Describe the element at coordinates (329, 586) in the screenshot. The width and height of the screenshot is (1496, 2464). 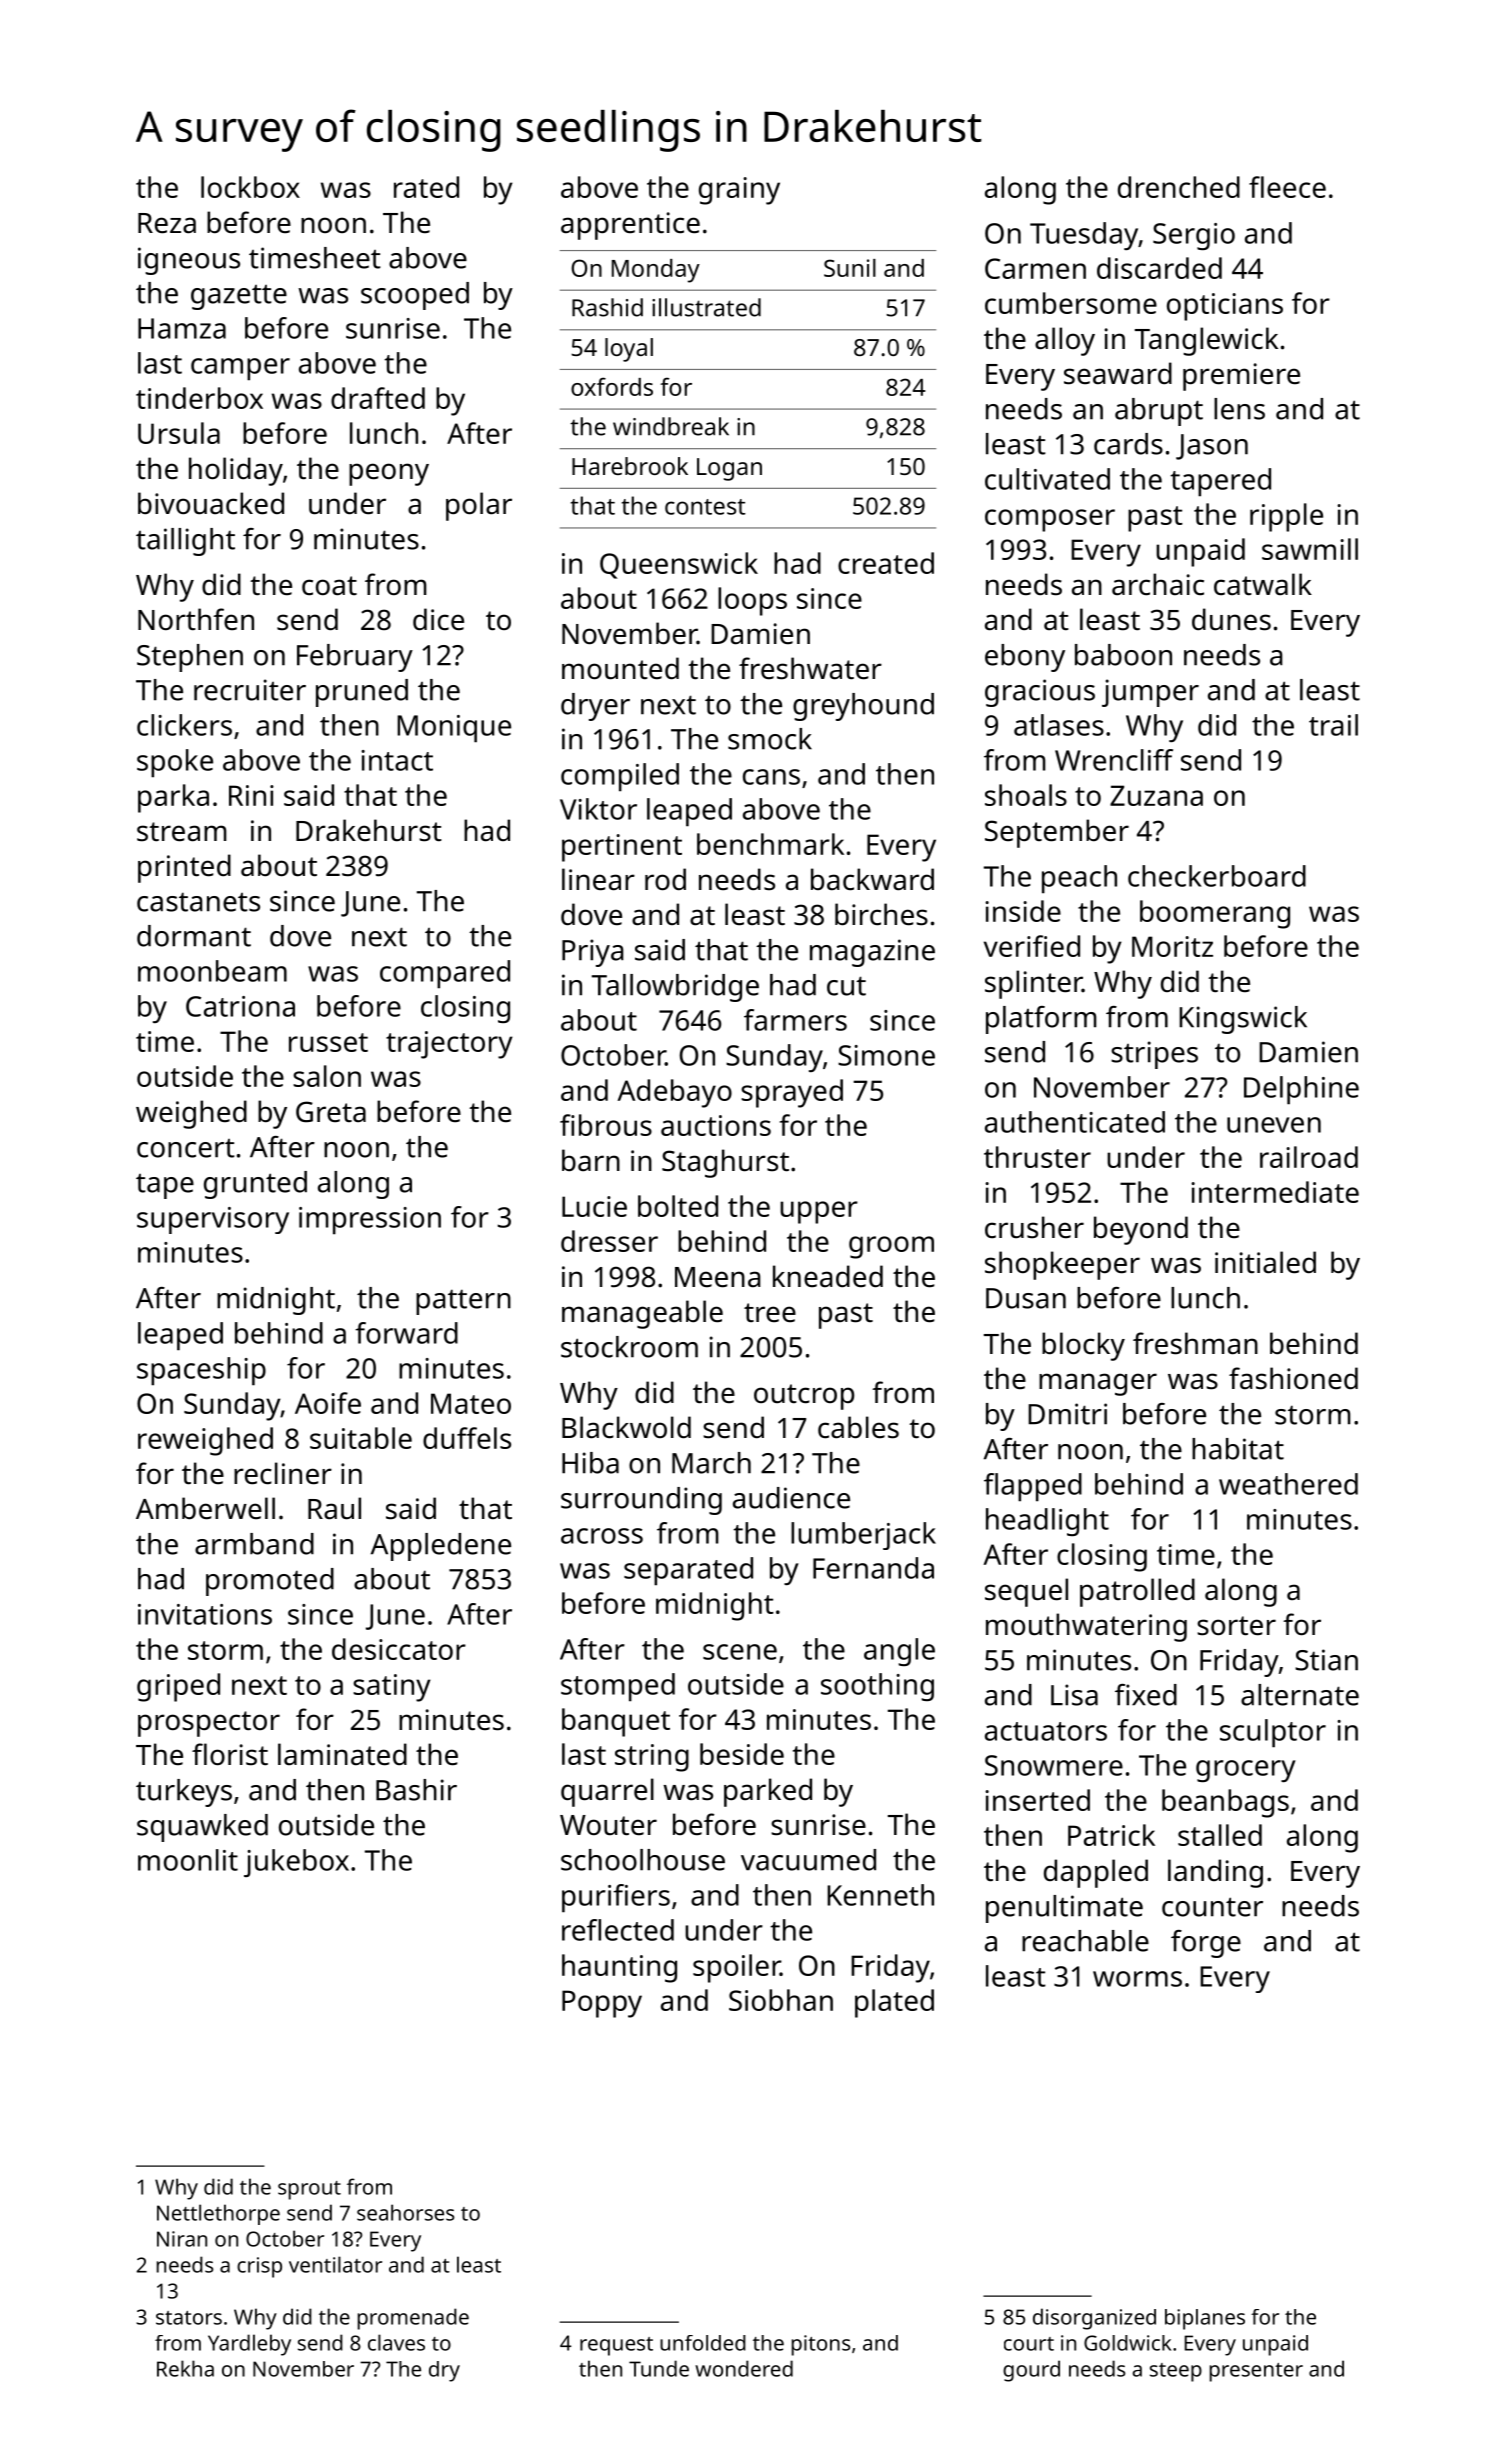
I see `coat` at that location.
